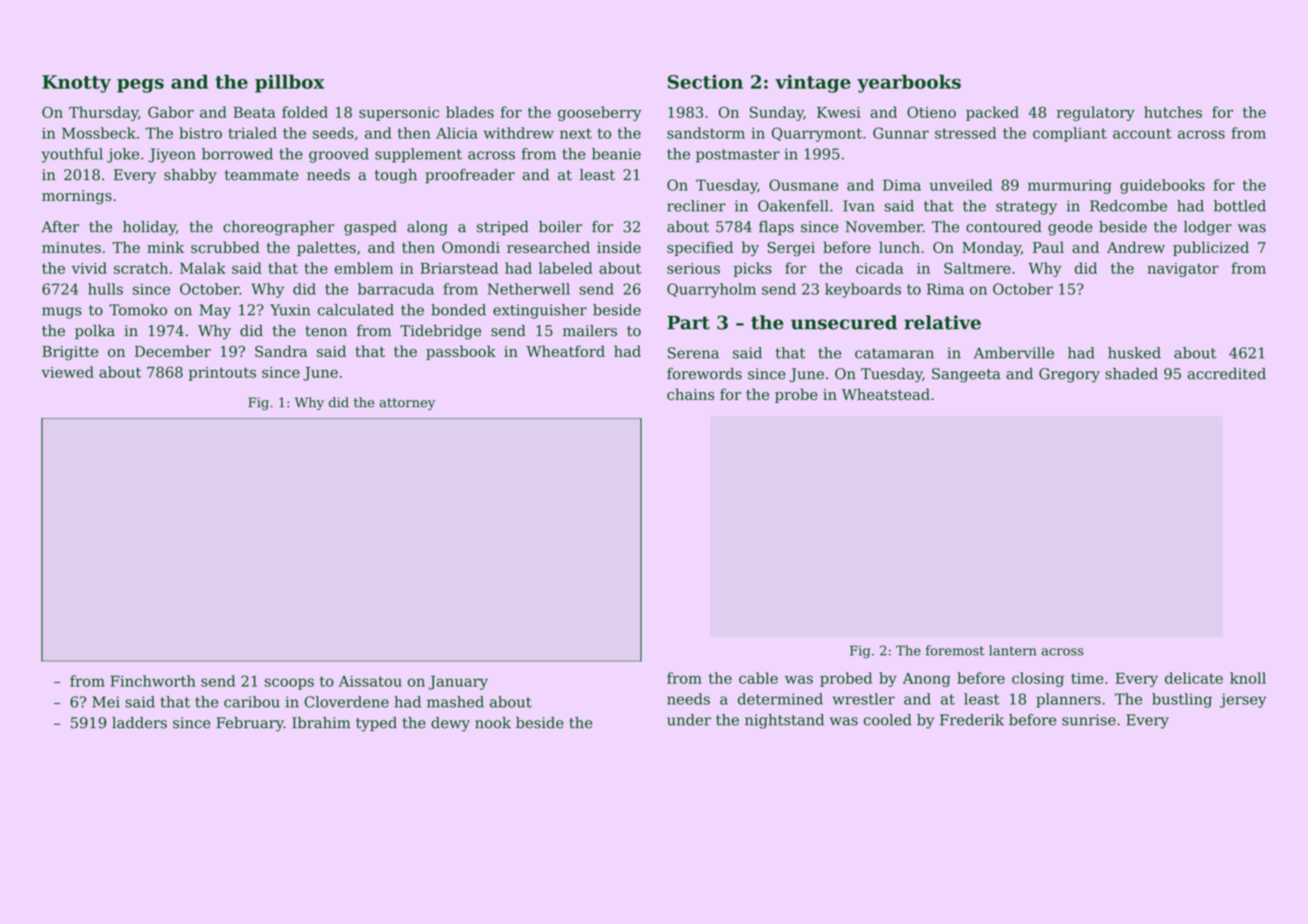  What do you see at coordinates (817, 134) in the page?
I see `Quarrymont` at bounding box center [817, 134].
